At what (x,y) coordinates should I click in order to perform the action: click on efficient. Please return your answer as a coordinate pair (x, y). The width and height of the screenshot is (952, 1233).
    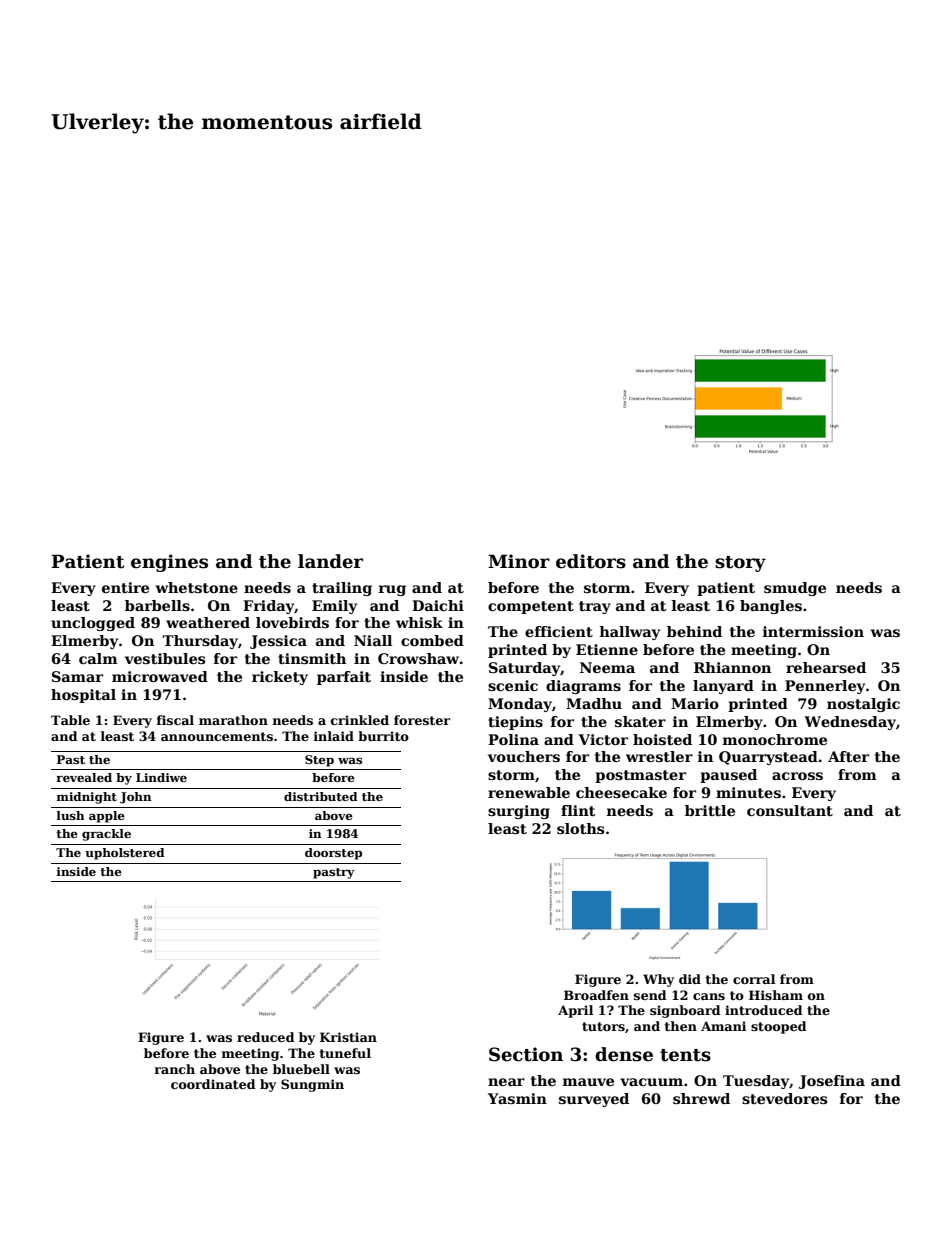
    Looking at the image, I should click on (559, 631).
